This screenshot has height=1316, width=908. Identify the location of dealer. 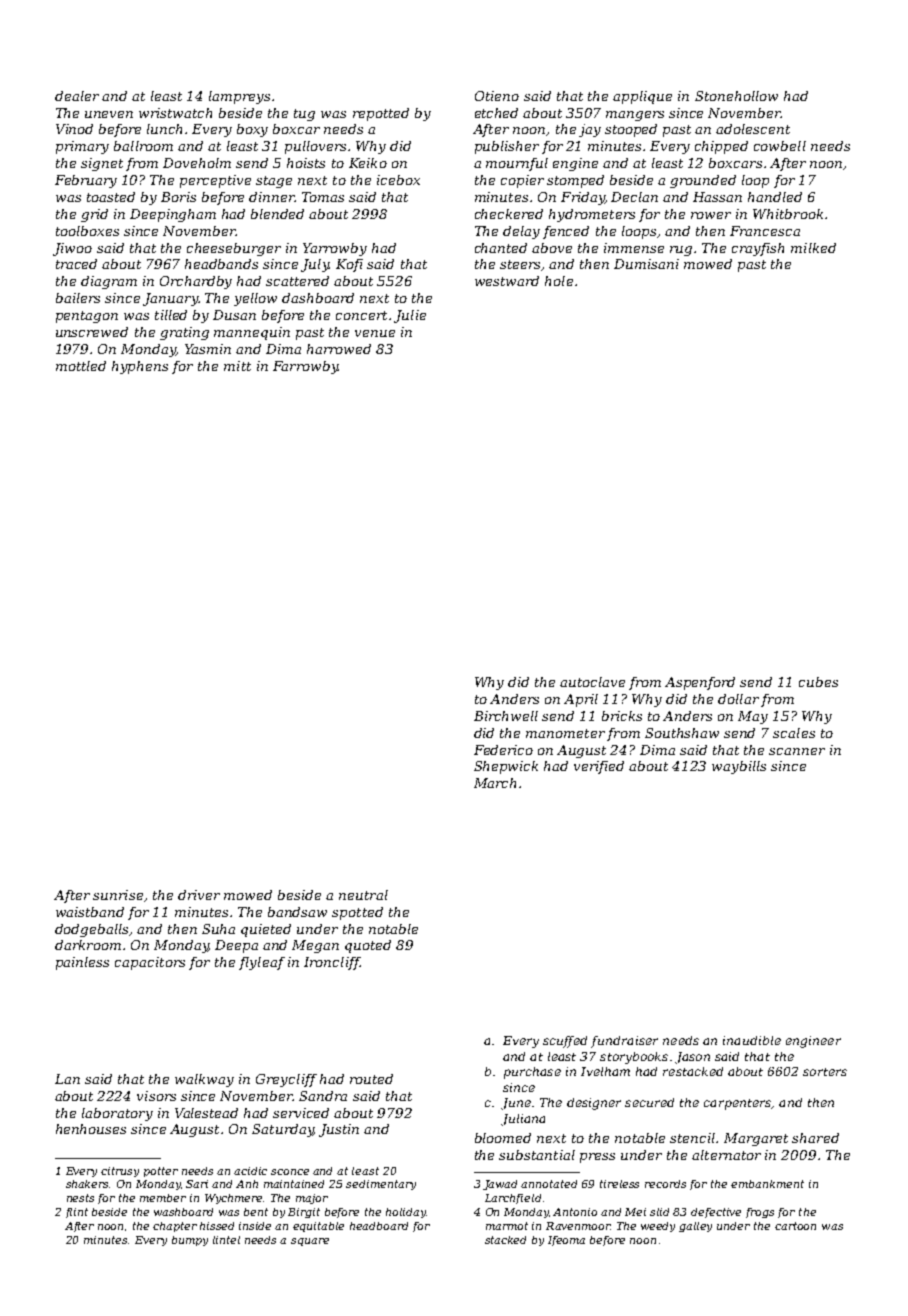
(77, 96).
